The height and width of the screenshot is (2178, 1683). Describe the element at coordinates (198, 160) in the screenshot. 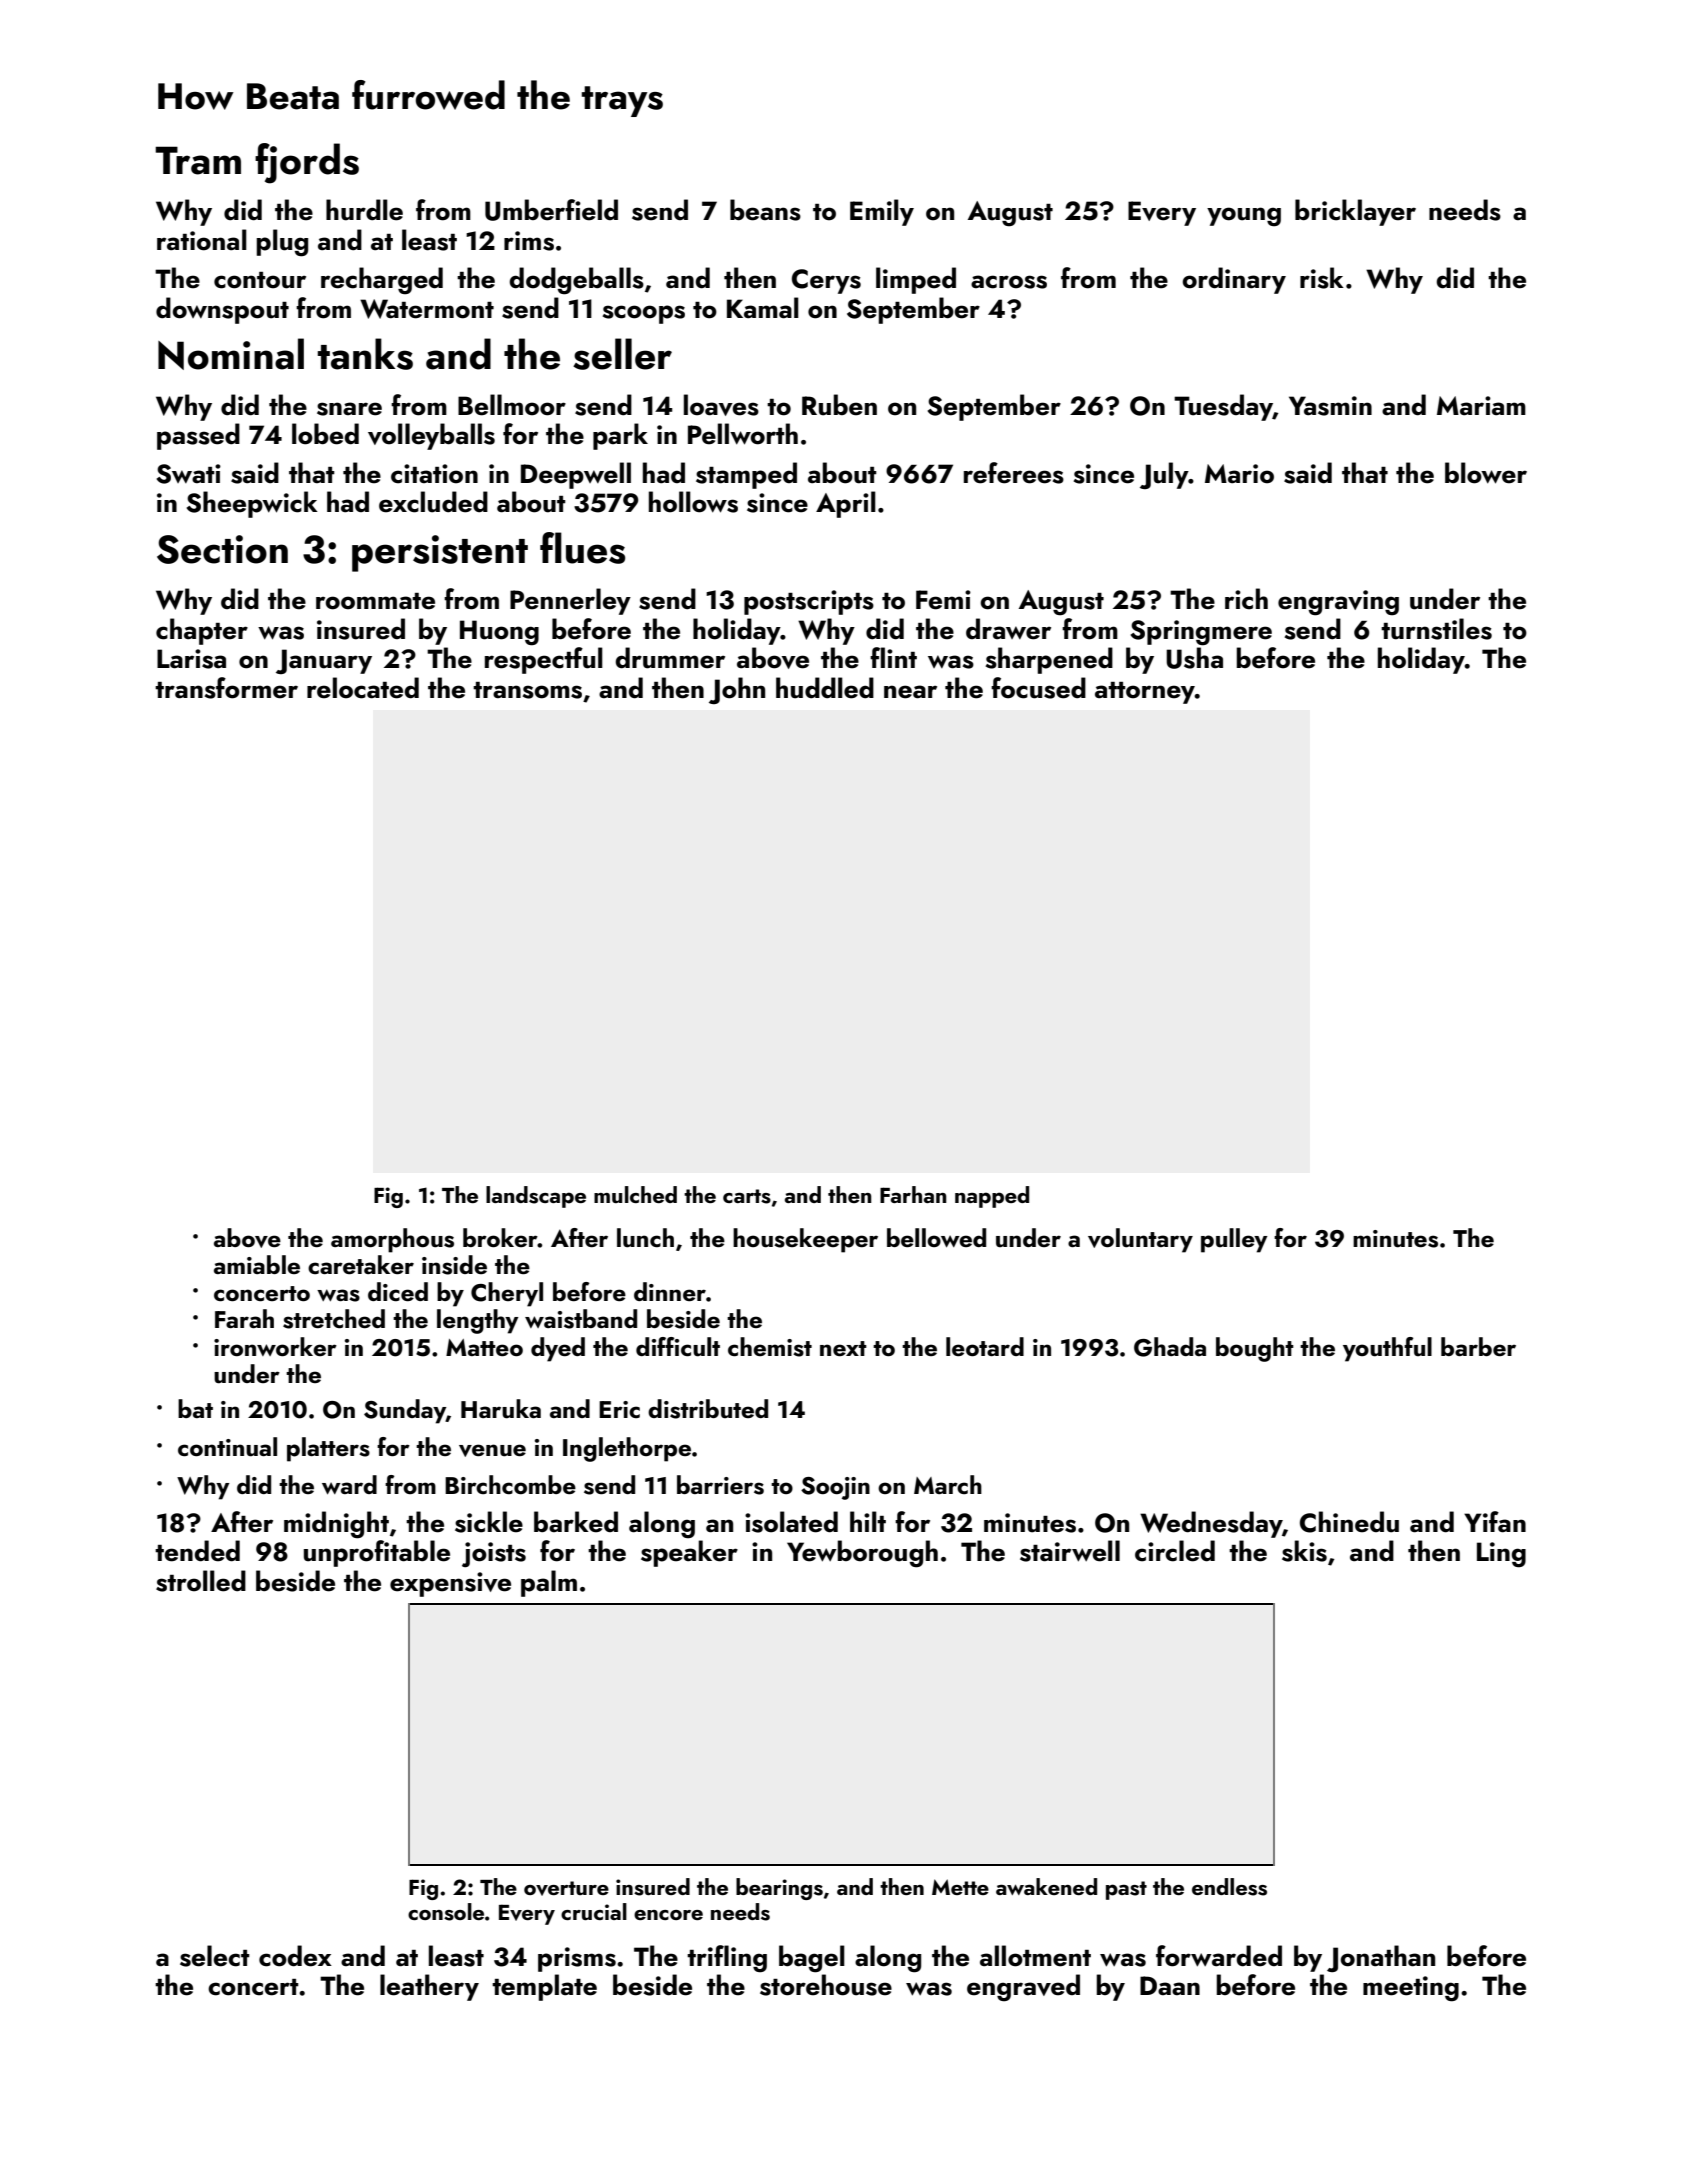

I see `Tram` at that location.
